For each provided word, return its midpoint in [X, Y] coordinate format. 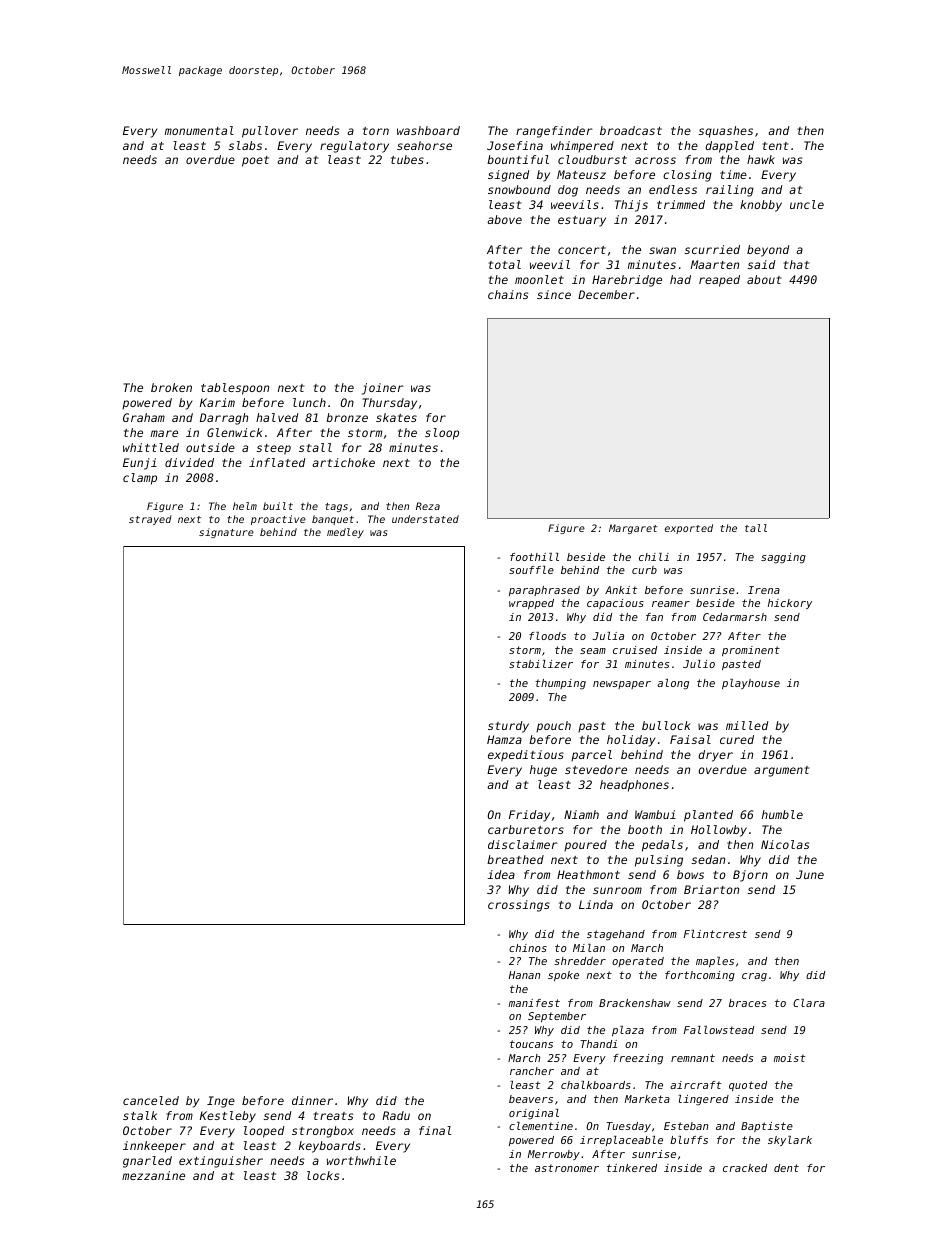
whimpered [582, 147]
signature [226, 533]
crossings [519, 906]
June [810, 874]
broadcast [631, 130]
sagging [783, 558]
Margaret [633, 529]
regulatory [354, 147]
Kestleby [228, 1117]
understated [425, 519]
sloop [442, 434]
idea [501, 874]
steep [274, 449]
